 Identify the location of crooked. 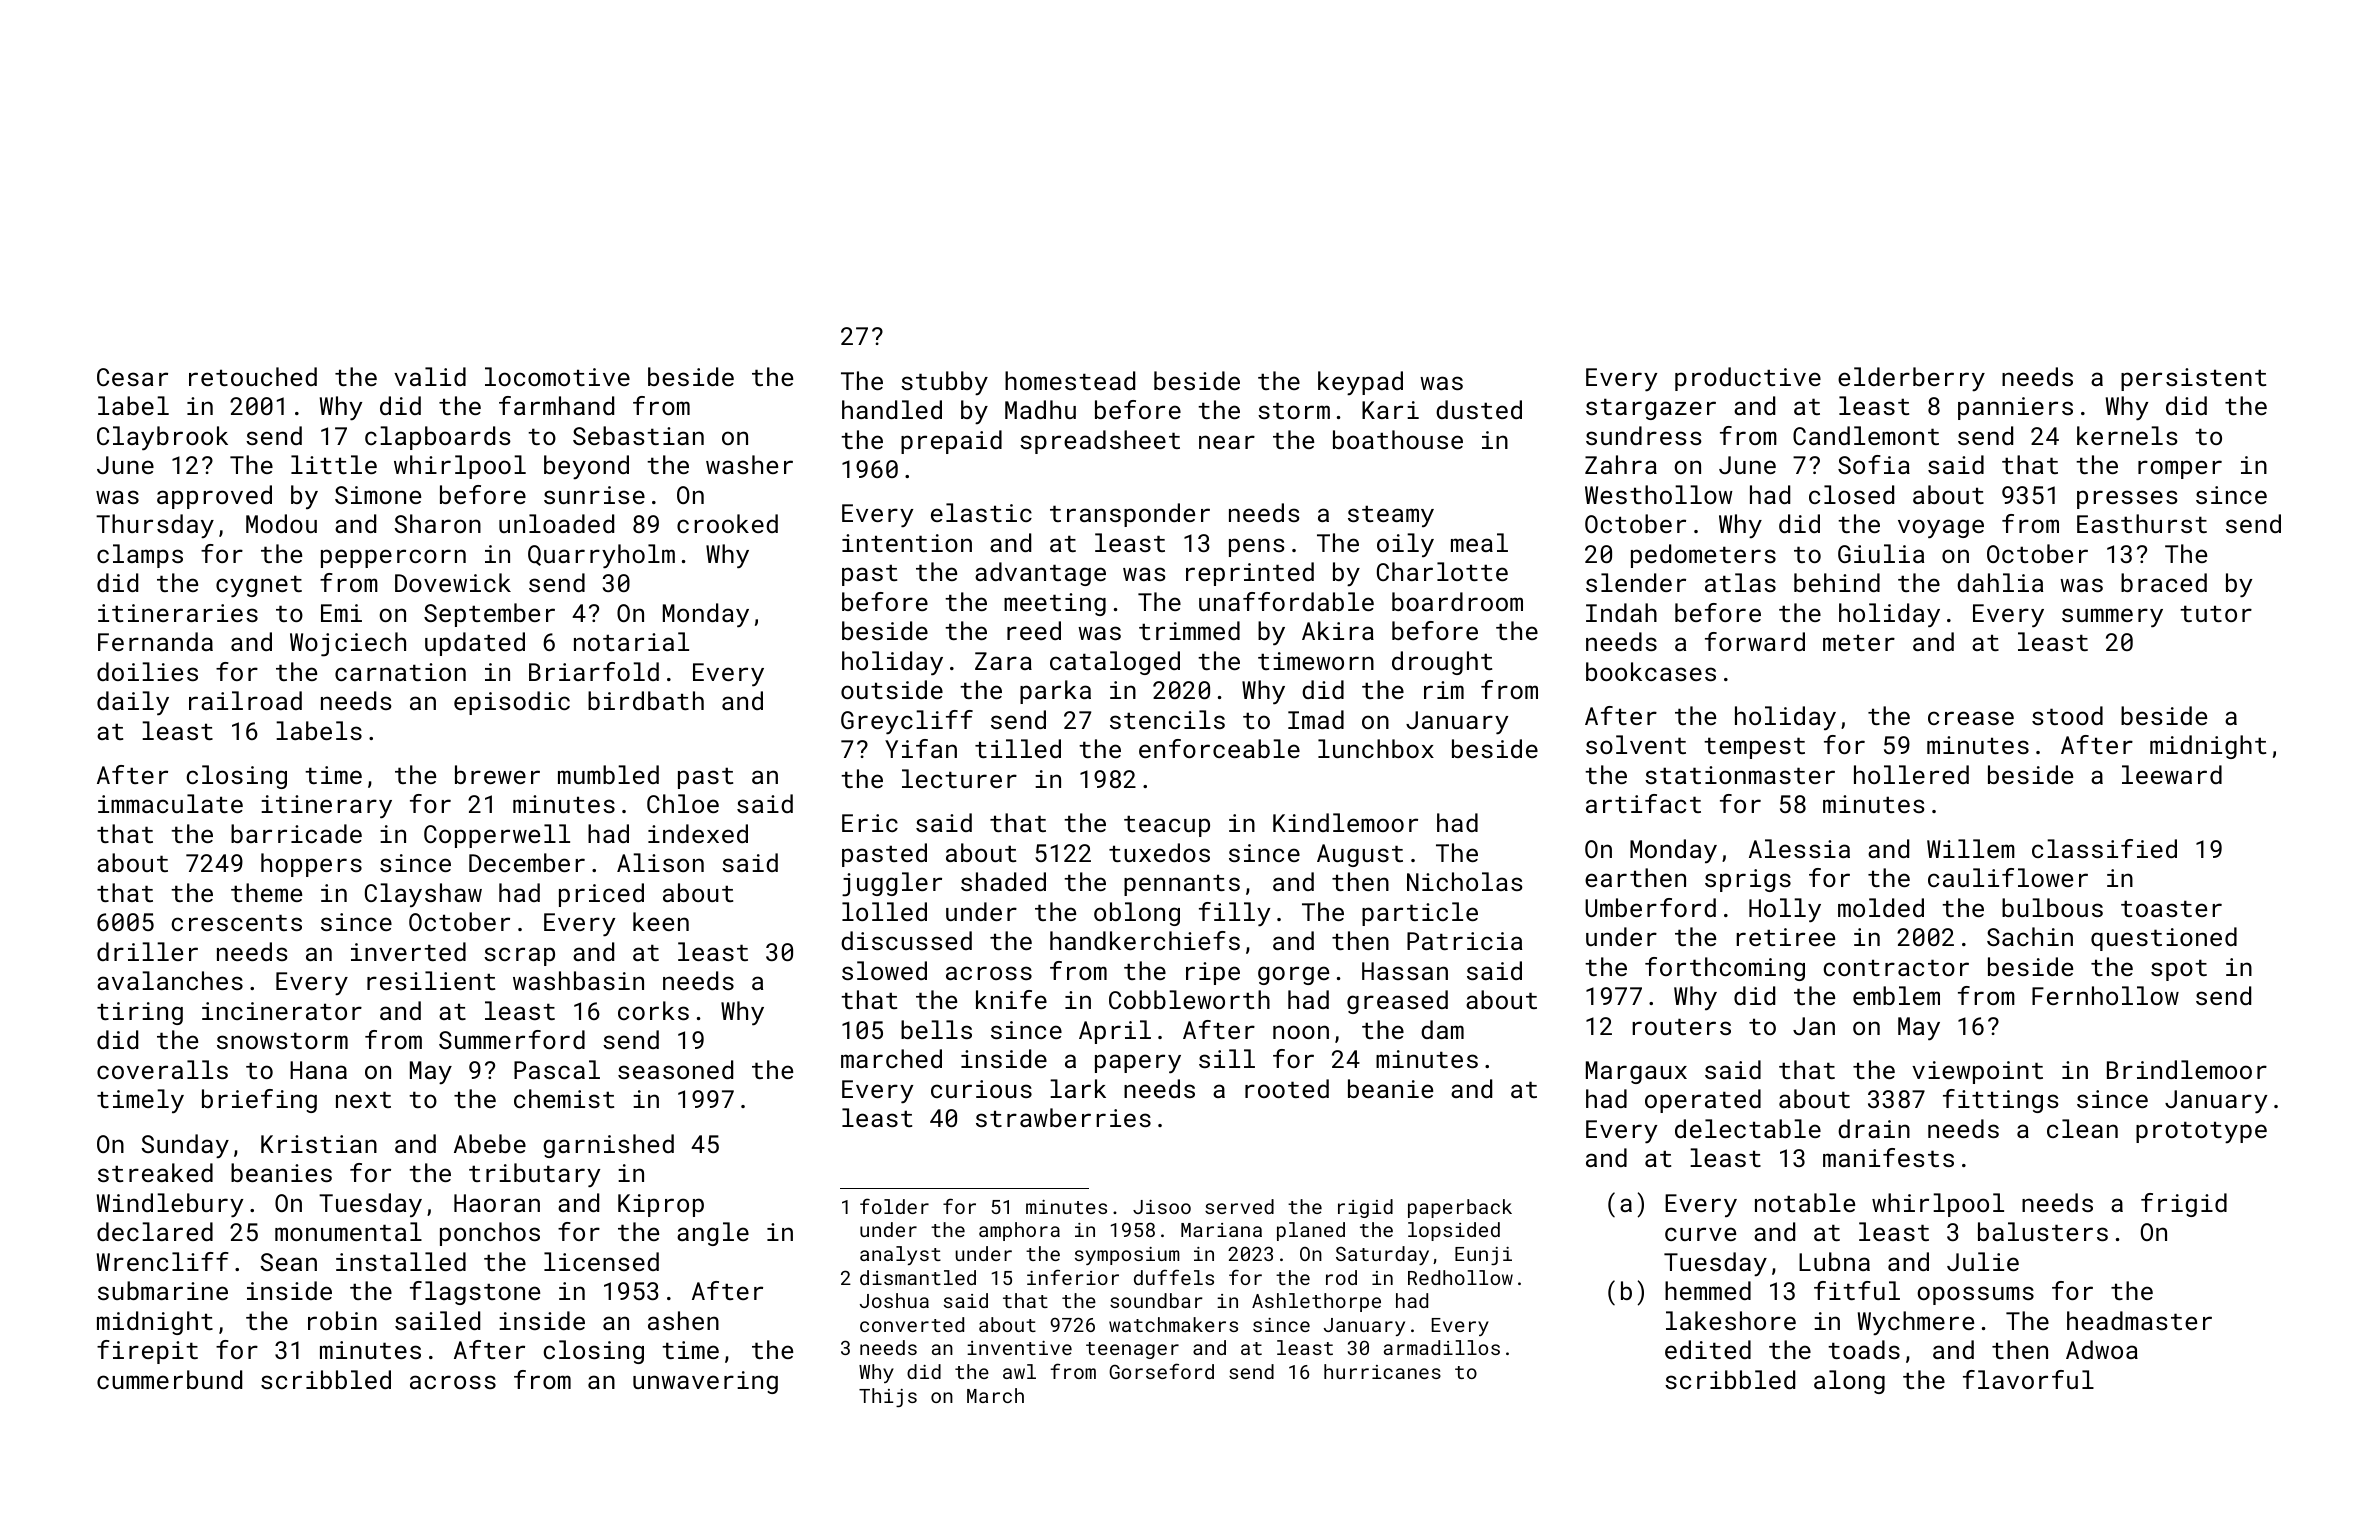
(727, 523).
